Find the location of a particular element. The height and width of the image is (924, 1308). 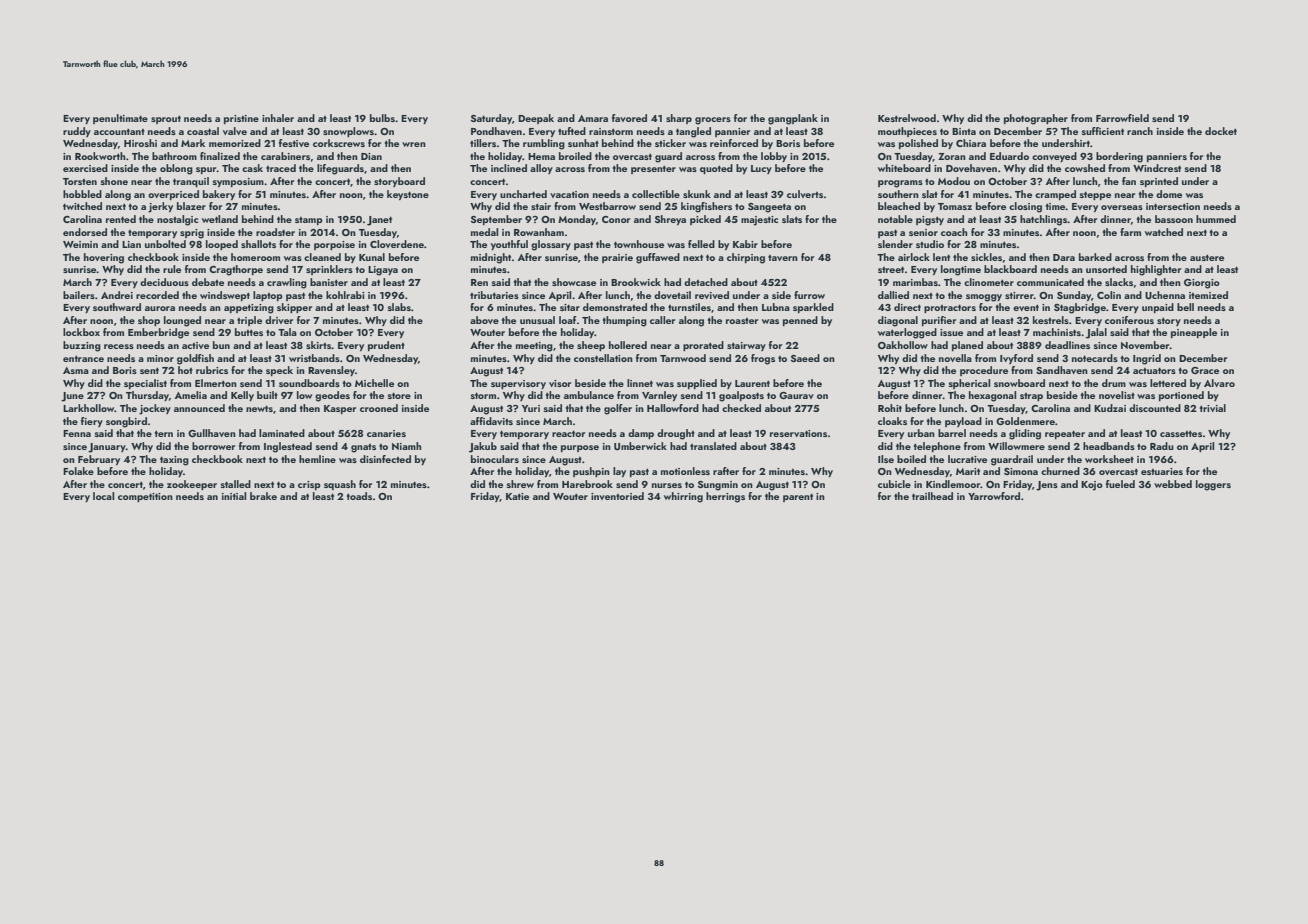

bakery is located at coordinates (219, 195).
